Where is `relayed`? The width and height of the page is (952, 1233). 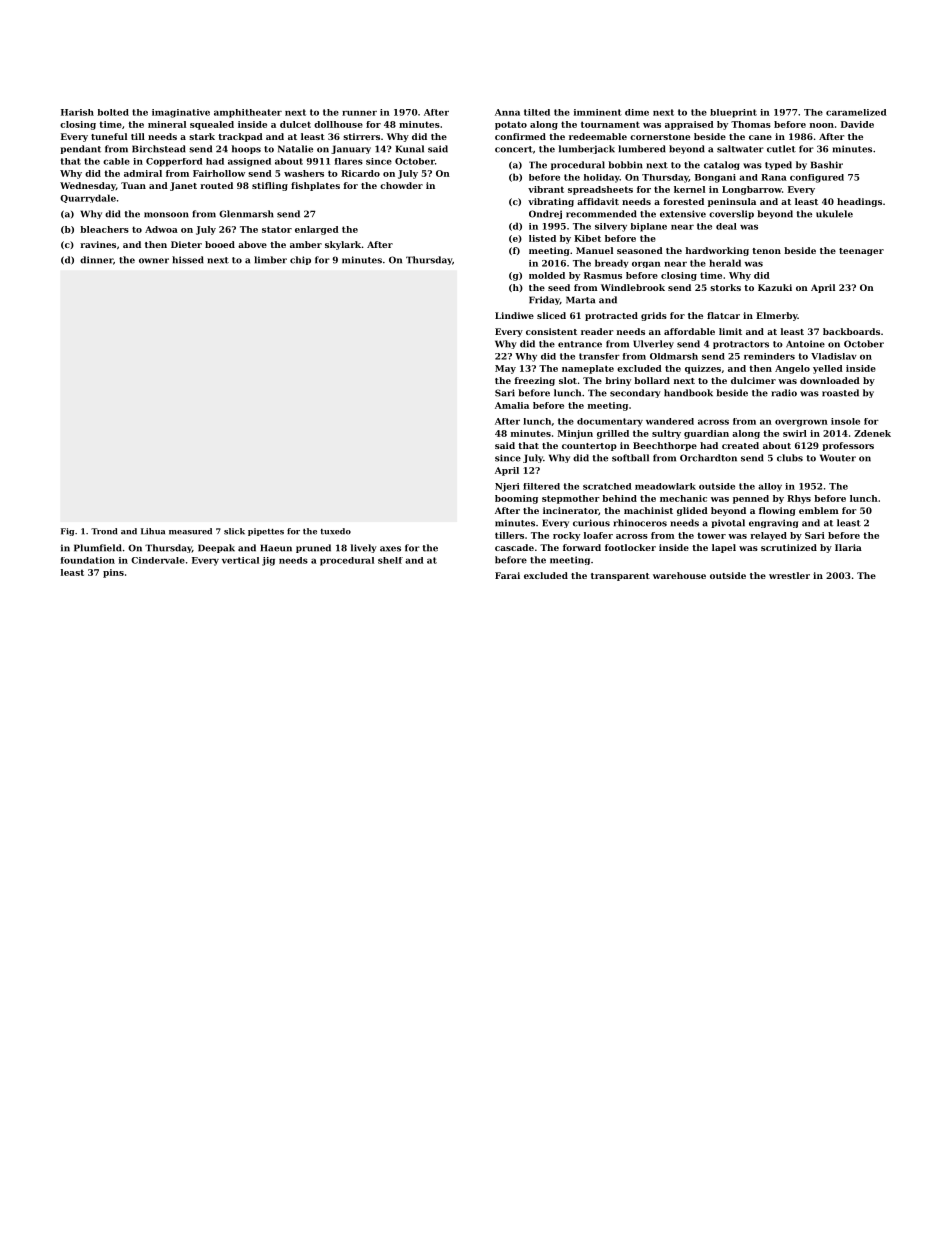
relayed is located at coordinates (768, 536).
